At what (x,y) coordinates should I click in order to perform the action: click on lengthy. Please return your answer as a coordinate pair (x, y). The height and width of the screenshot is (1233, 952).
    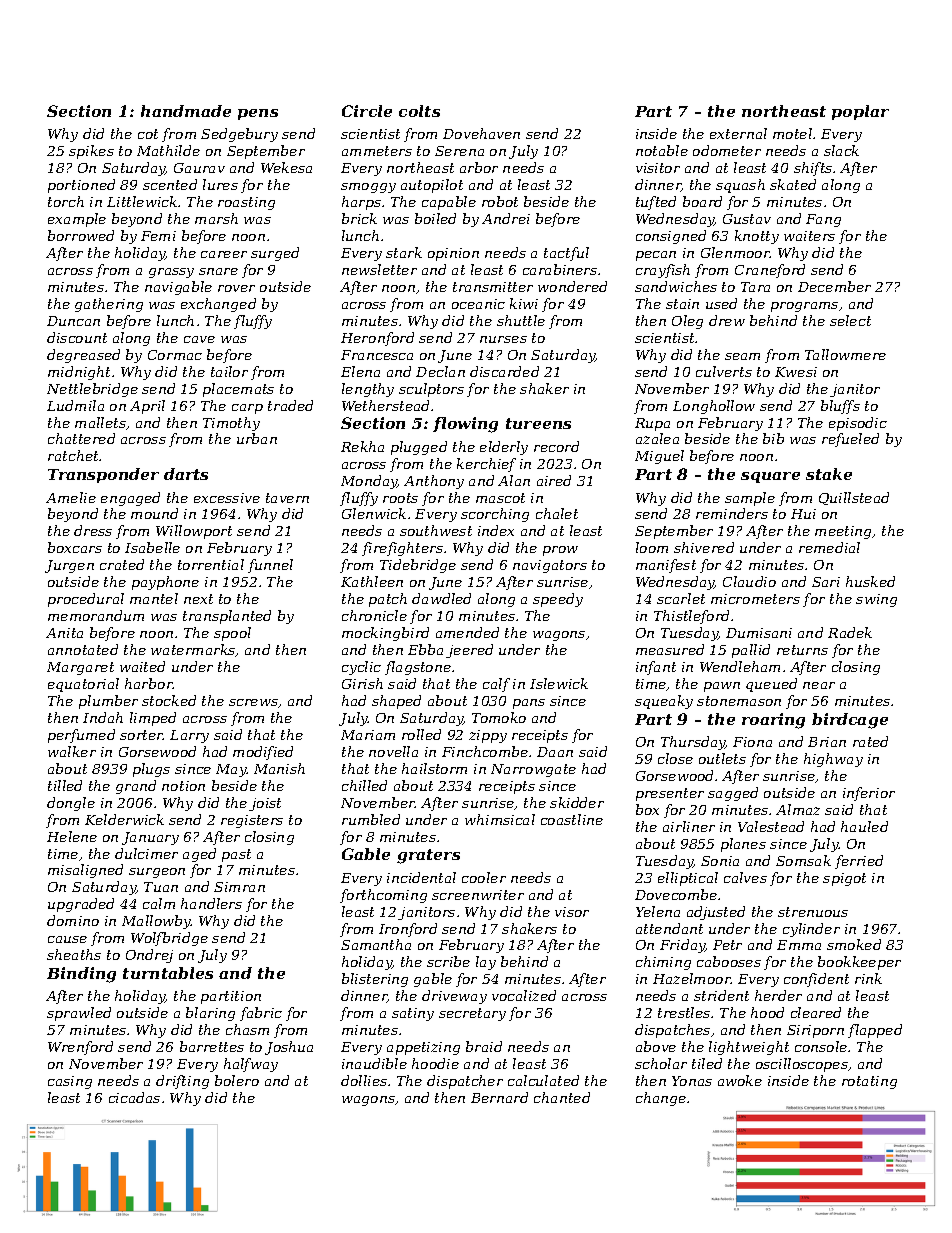
    Looking at the image, I should click on (368, 390).
